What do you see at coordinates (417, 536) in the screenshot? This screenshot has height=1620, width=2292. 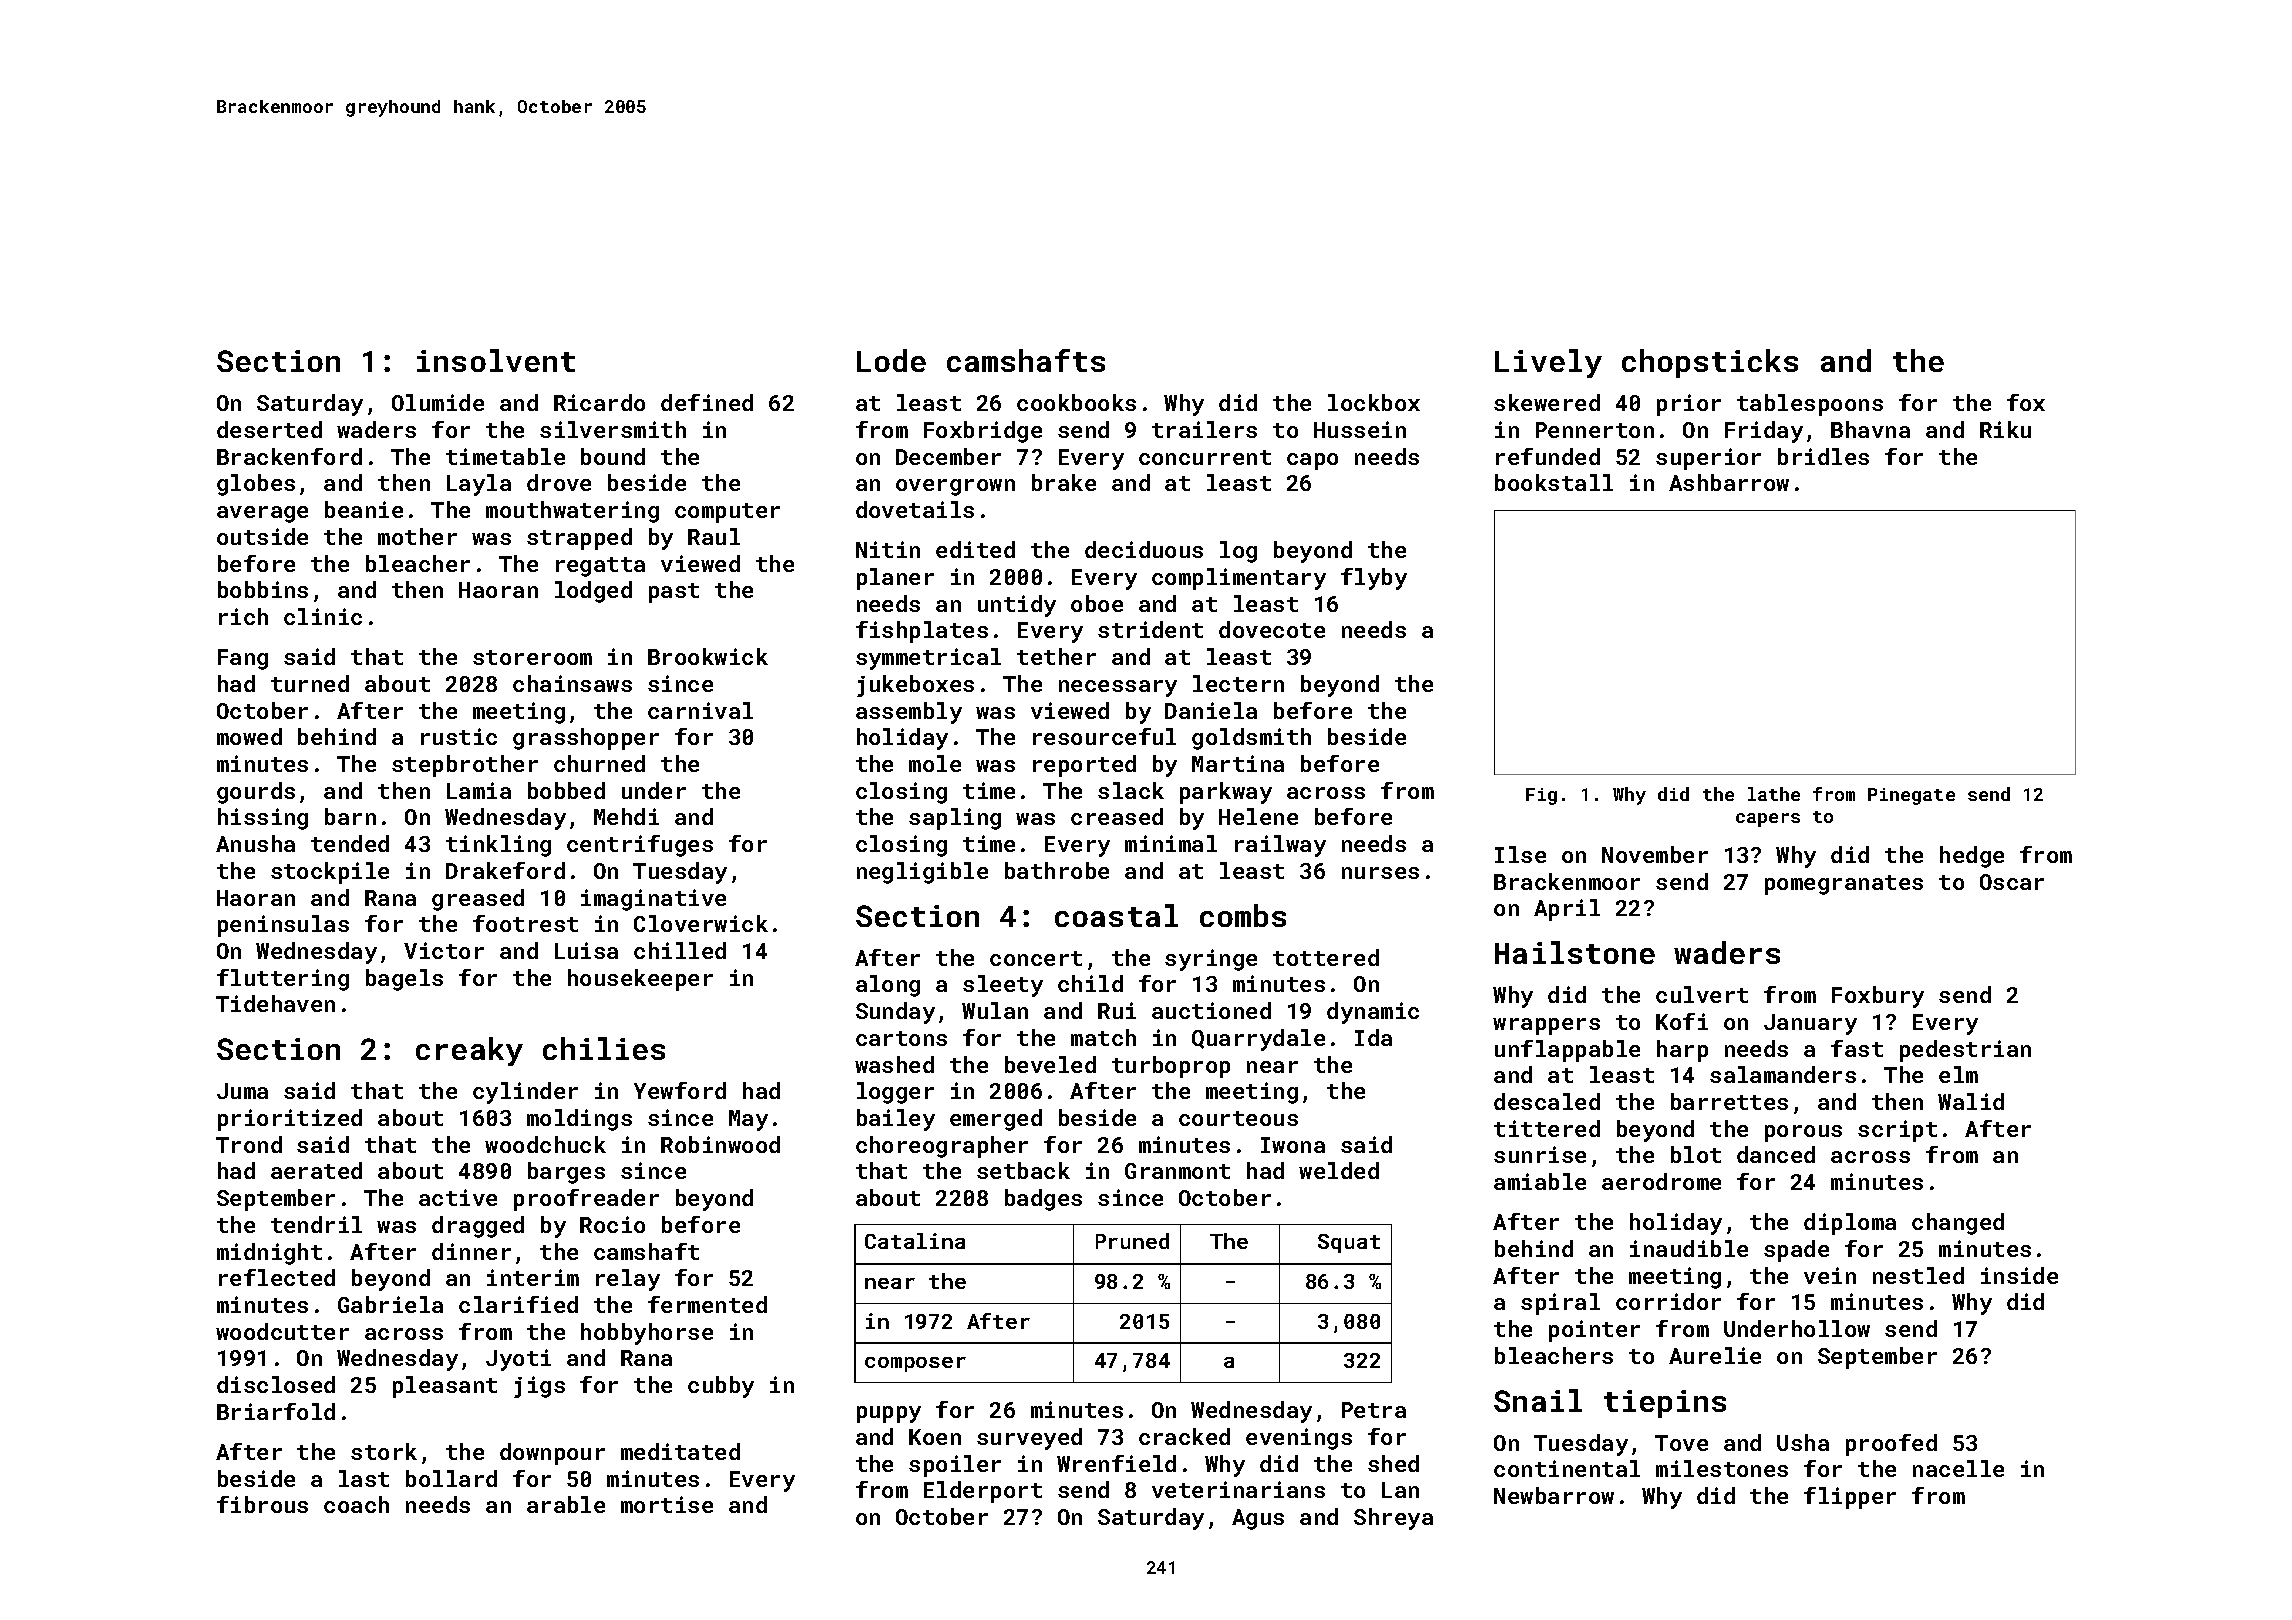 I see `mother` at bounding box center [417, 536].
